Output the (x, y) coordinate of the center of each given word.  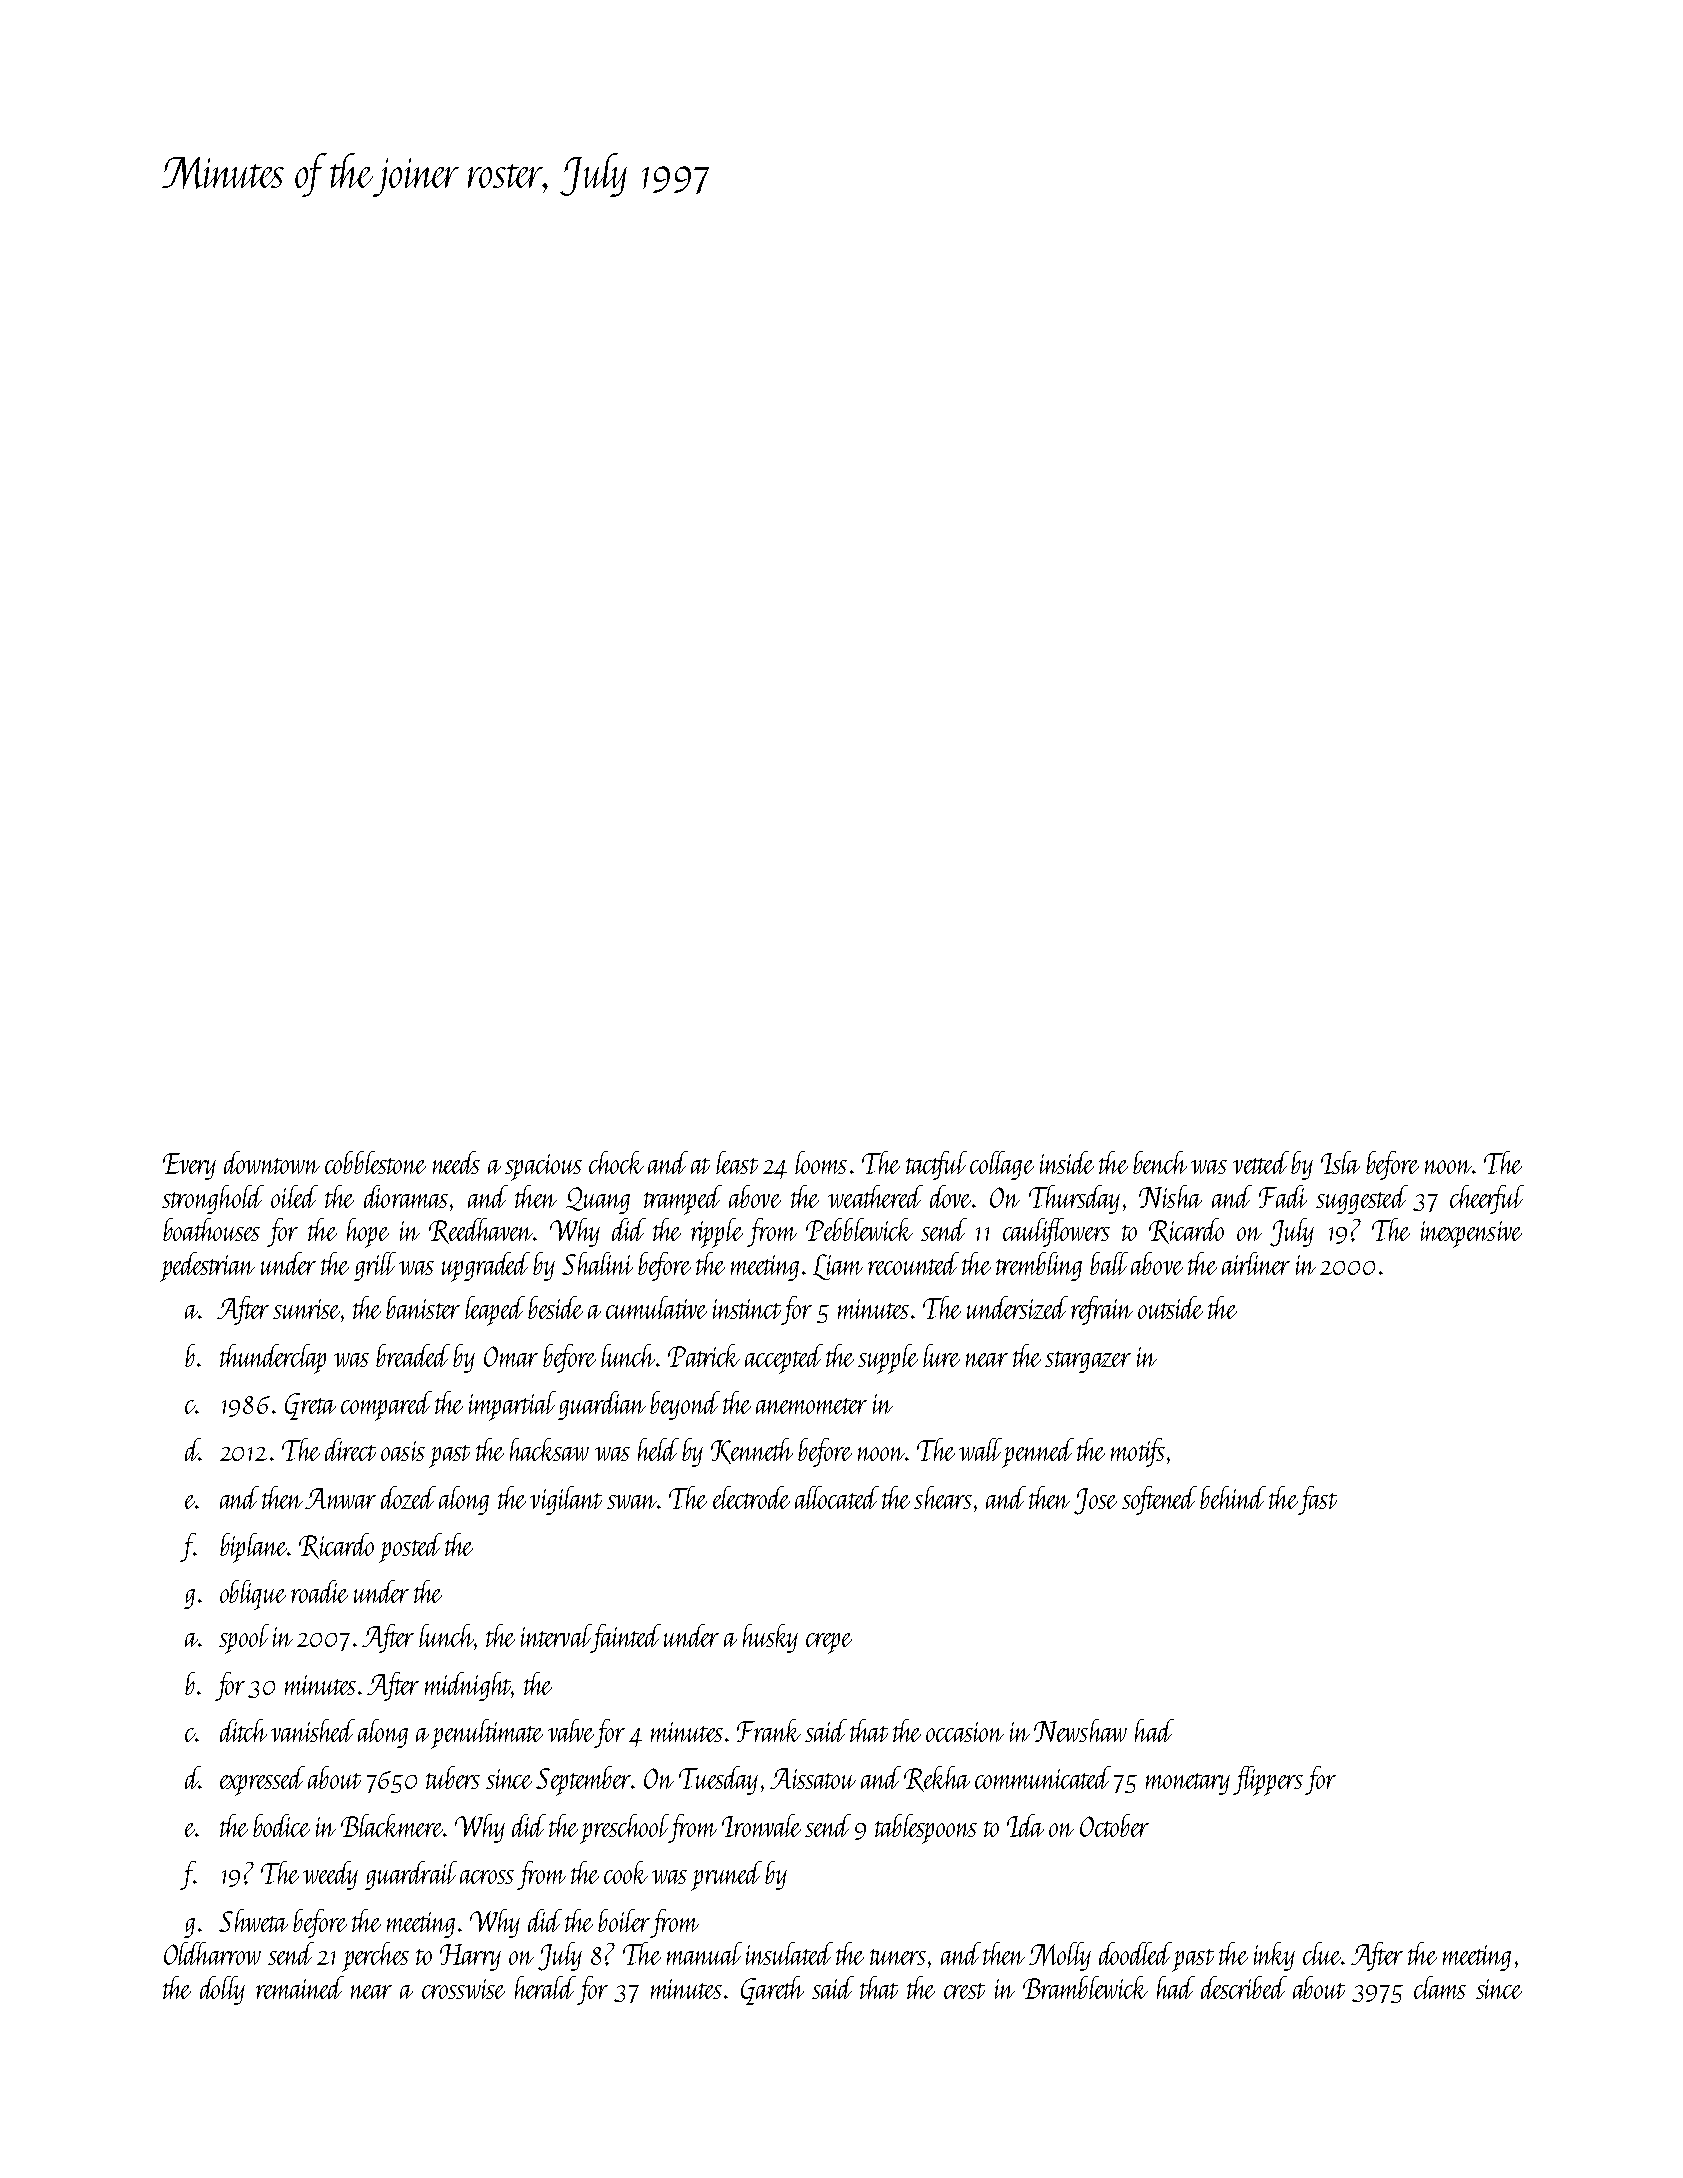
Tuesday (718, 1780)
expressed (262, 1781)
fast (1317, 1500)
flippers (1268, 1781)
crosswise (463, 1989)
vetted (1261, 1162)
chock (616, 1162)
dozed (408, 1497)
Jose (1095, 1501)
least (737, 1162)
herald (545, 1987)
